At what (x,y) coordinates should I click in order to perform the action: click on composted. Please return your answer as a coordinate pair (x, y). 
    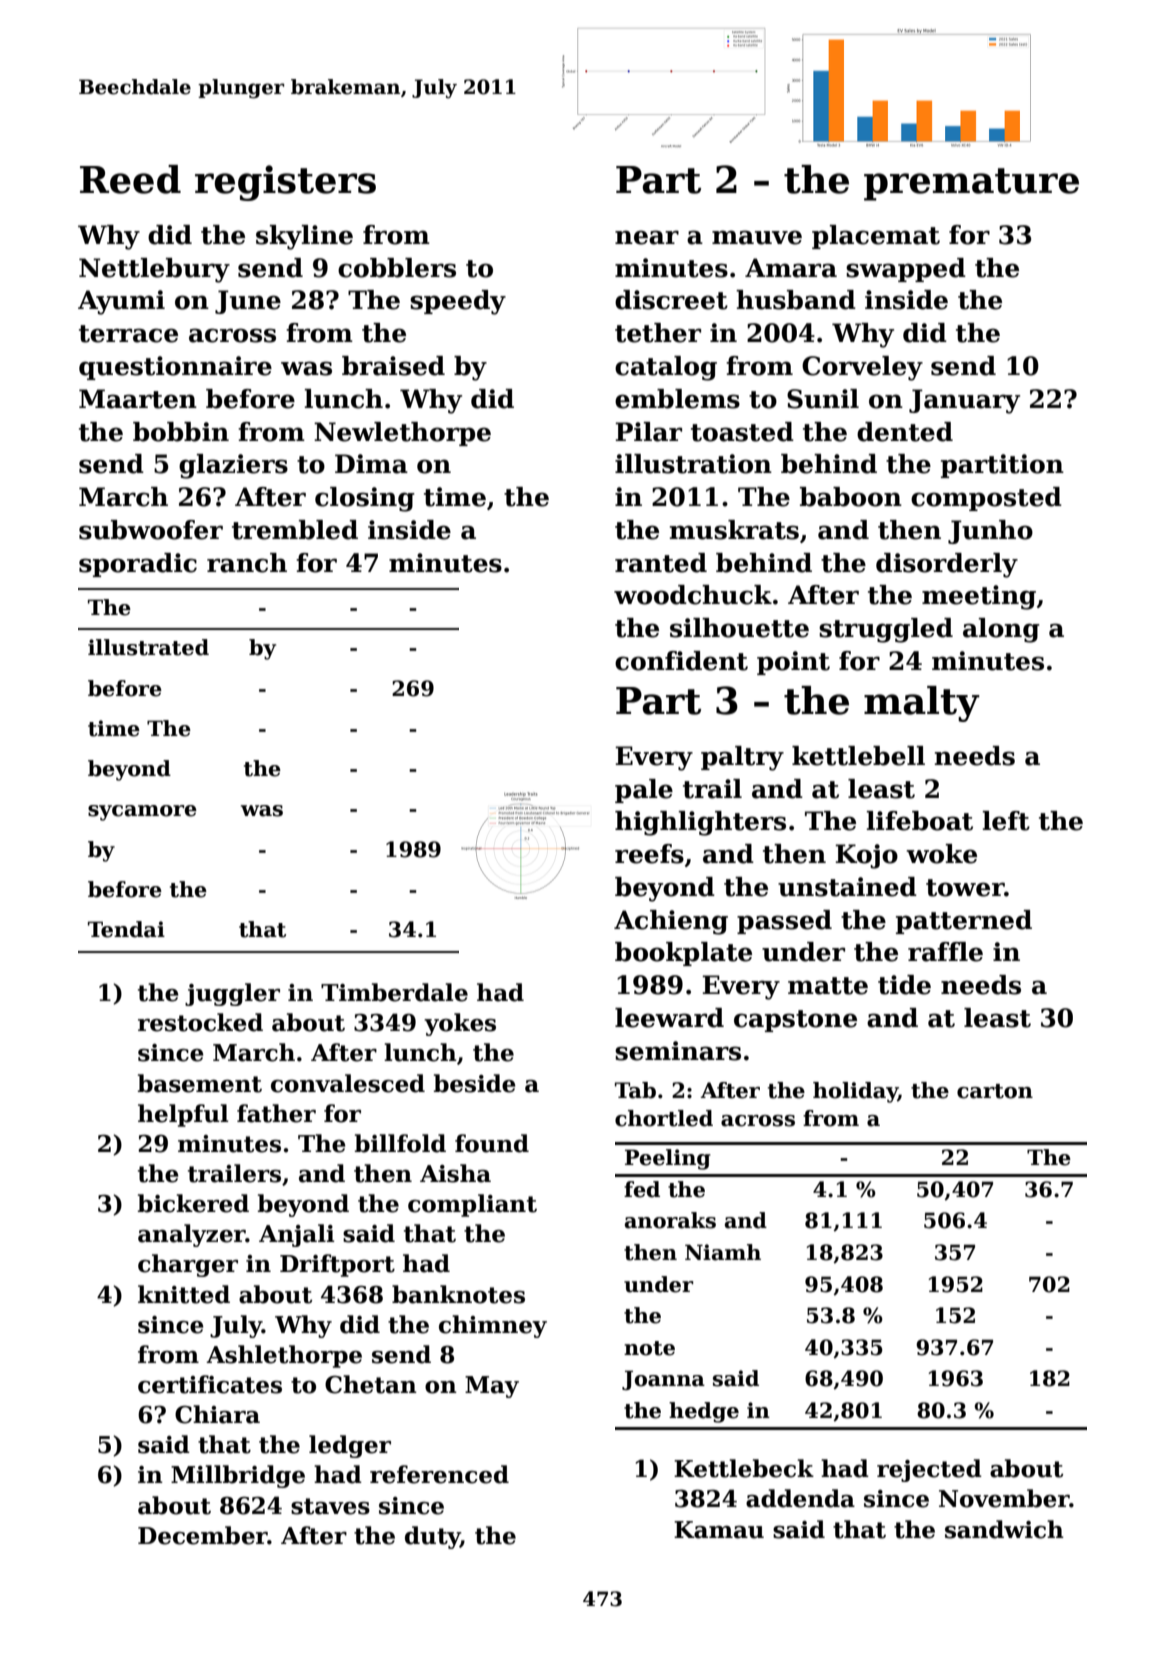
    Looking at the image, I should click on (986, 499).
